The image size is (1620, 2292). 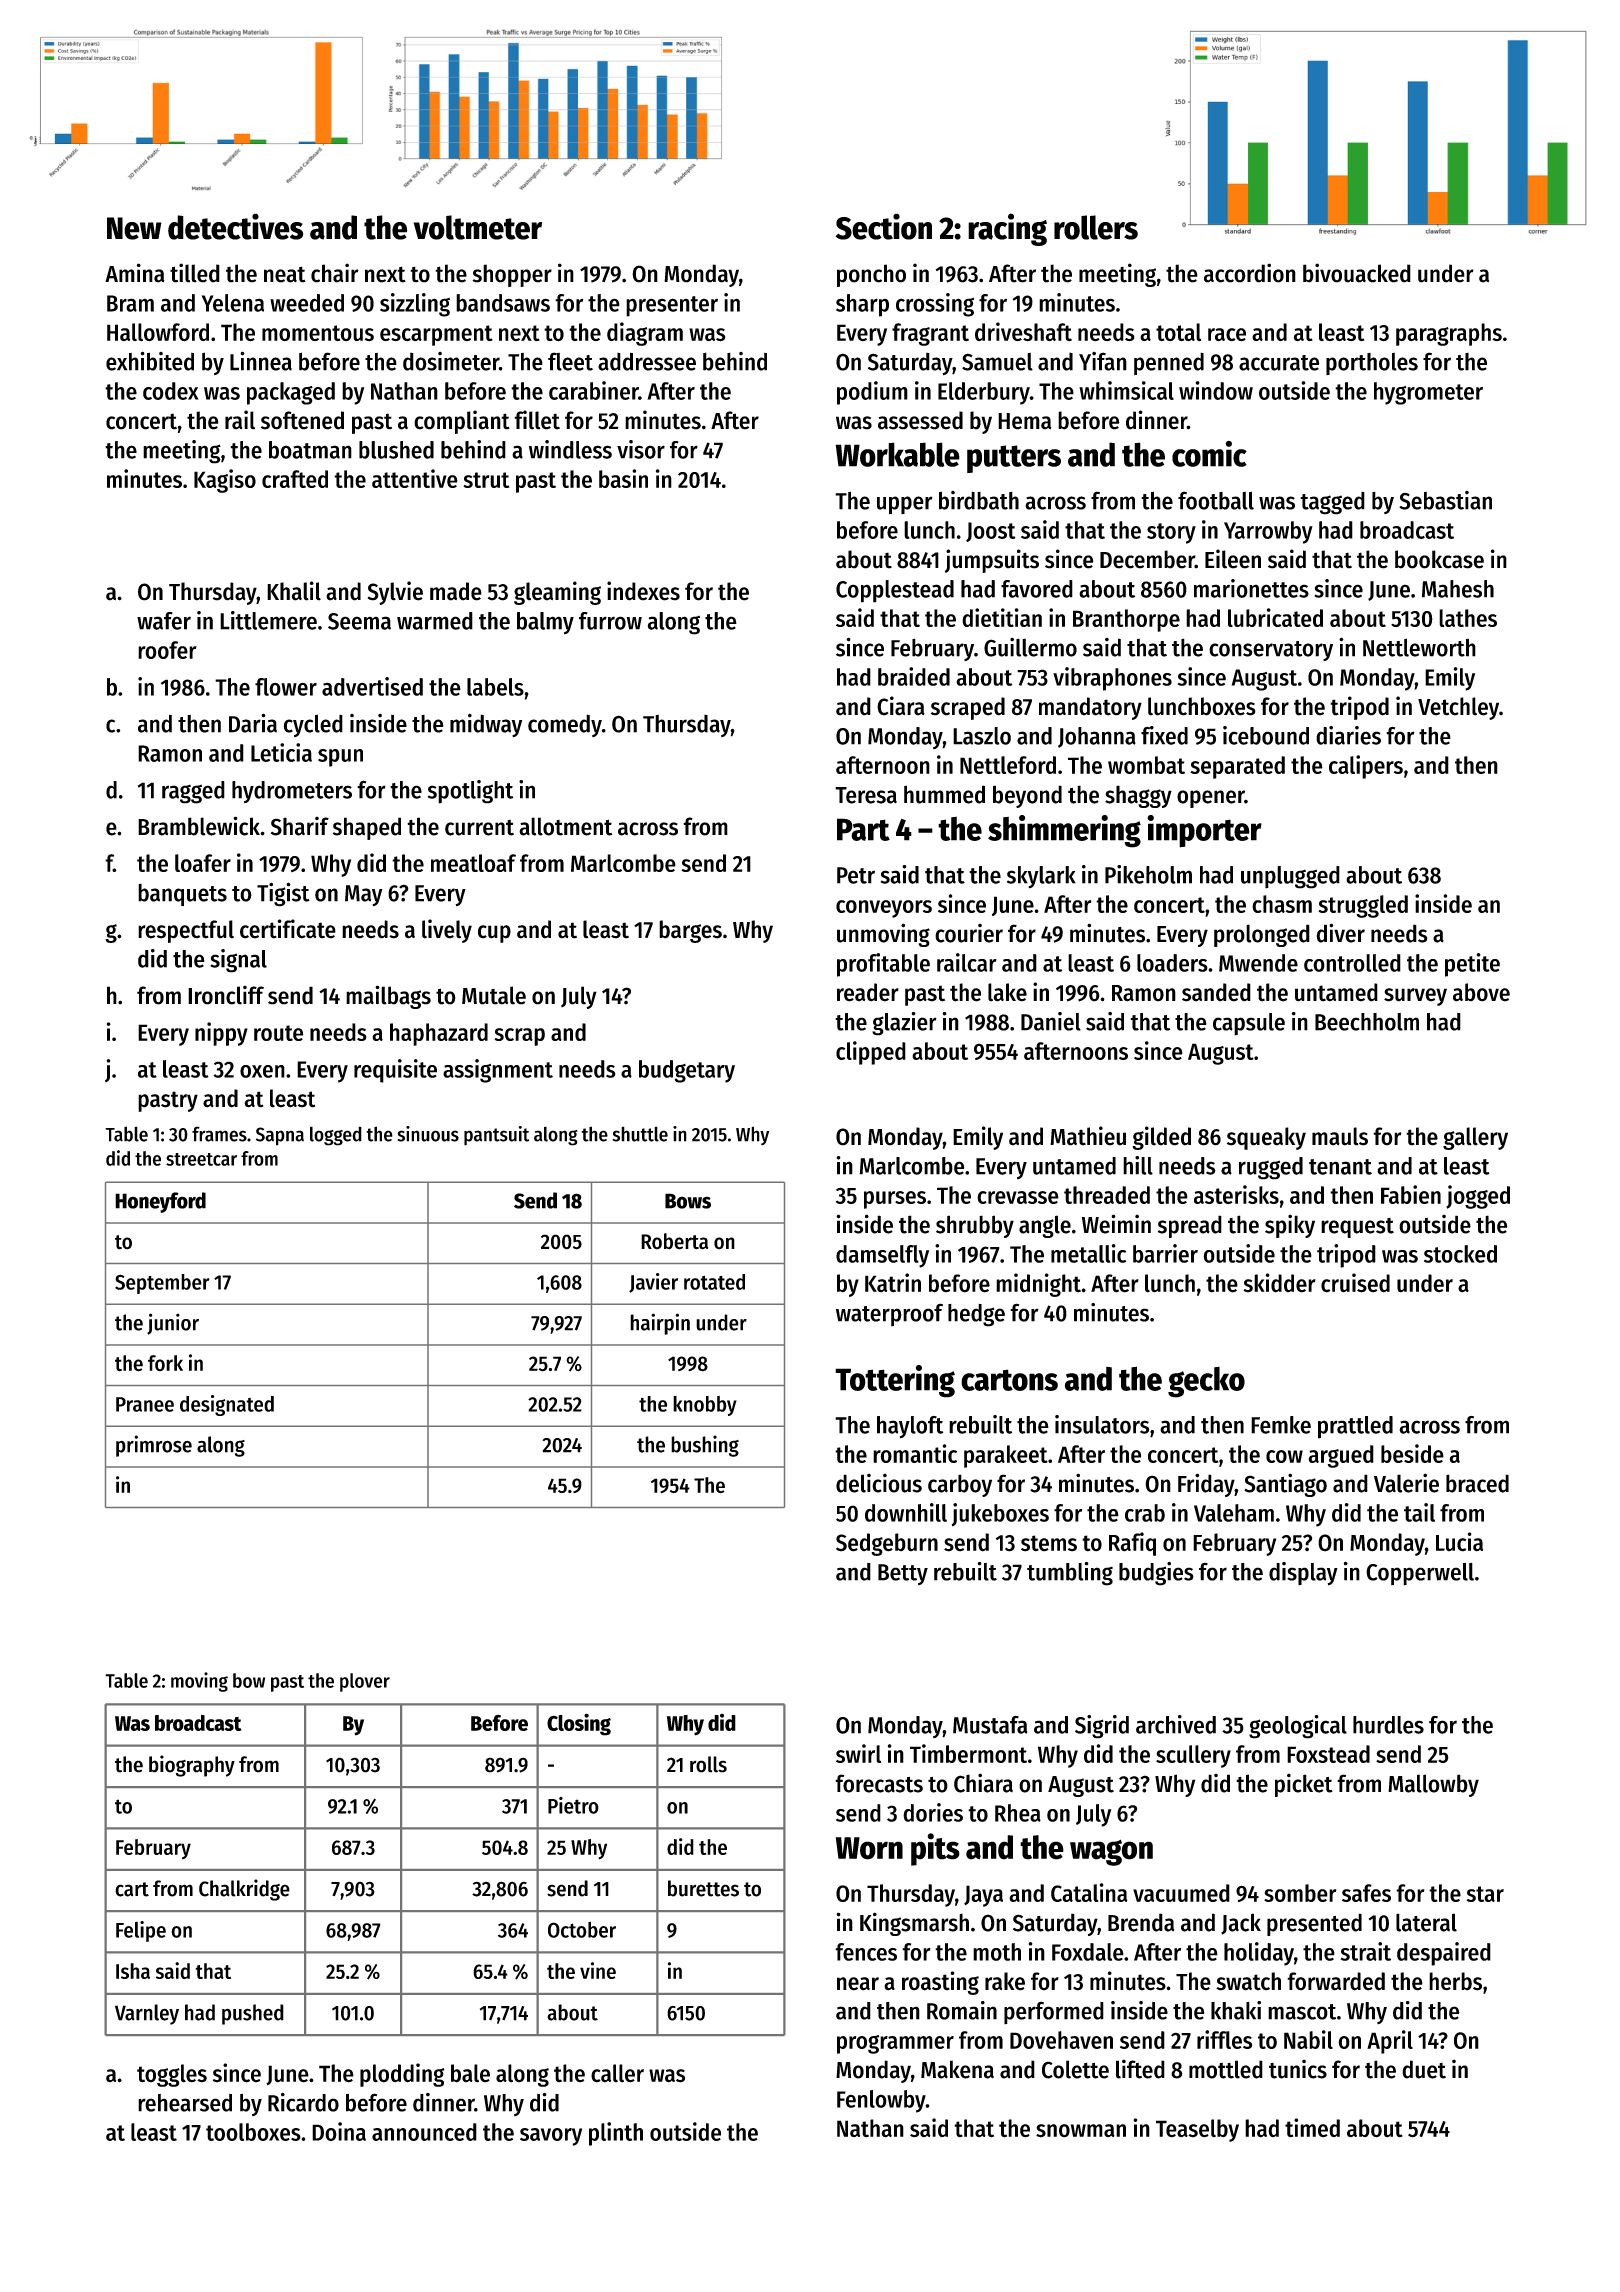 What do you see at coordinates (158, 332) in the image?
I see `Hallowford` at bounding box center [158, 332].
